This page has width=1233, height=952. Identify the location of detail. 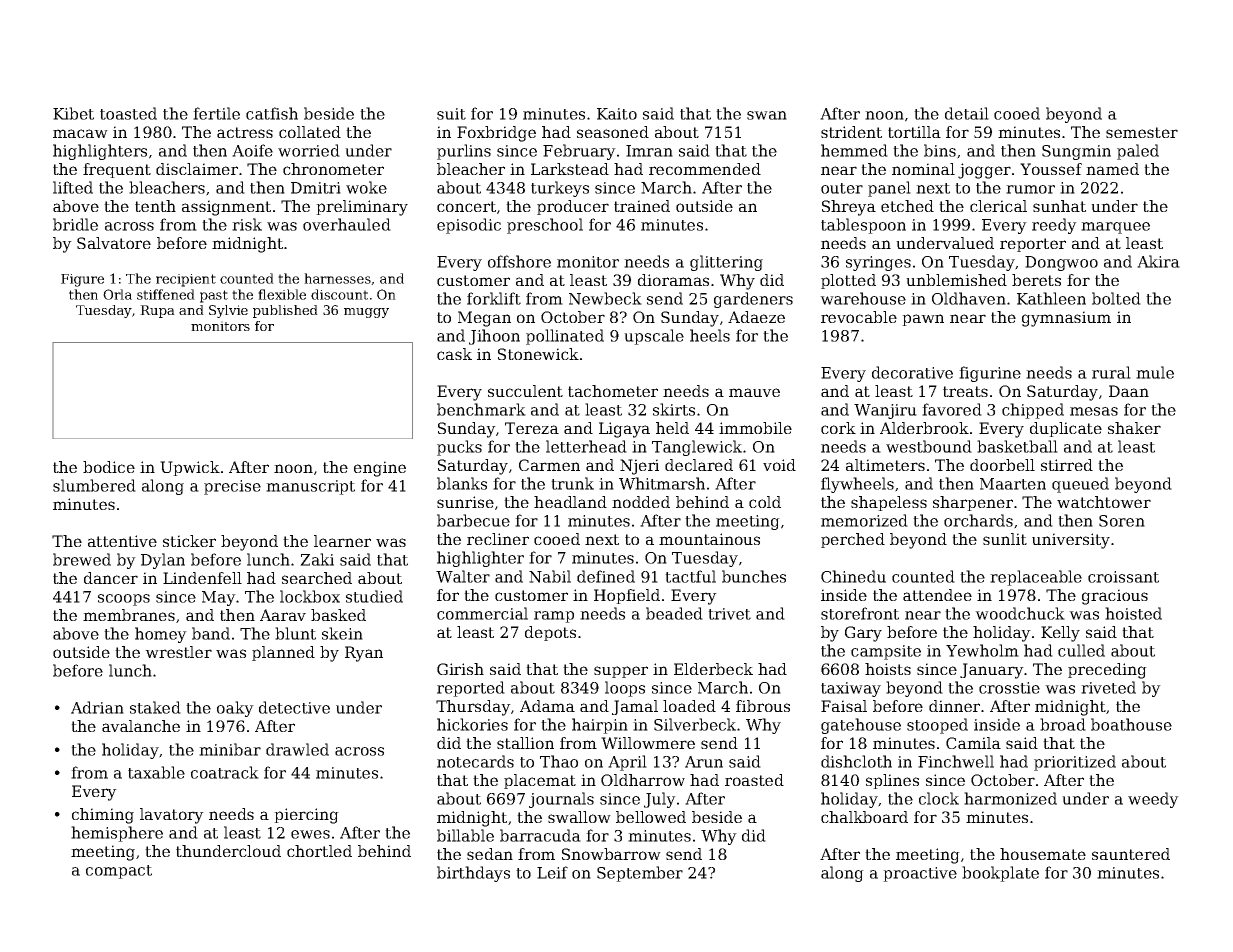
(967, 113).
